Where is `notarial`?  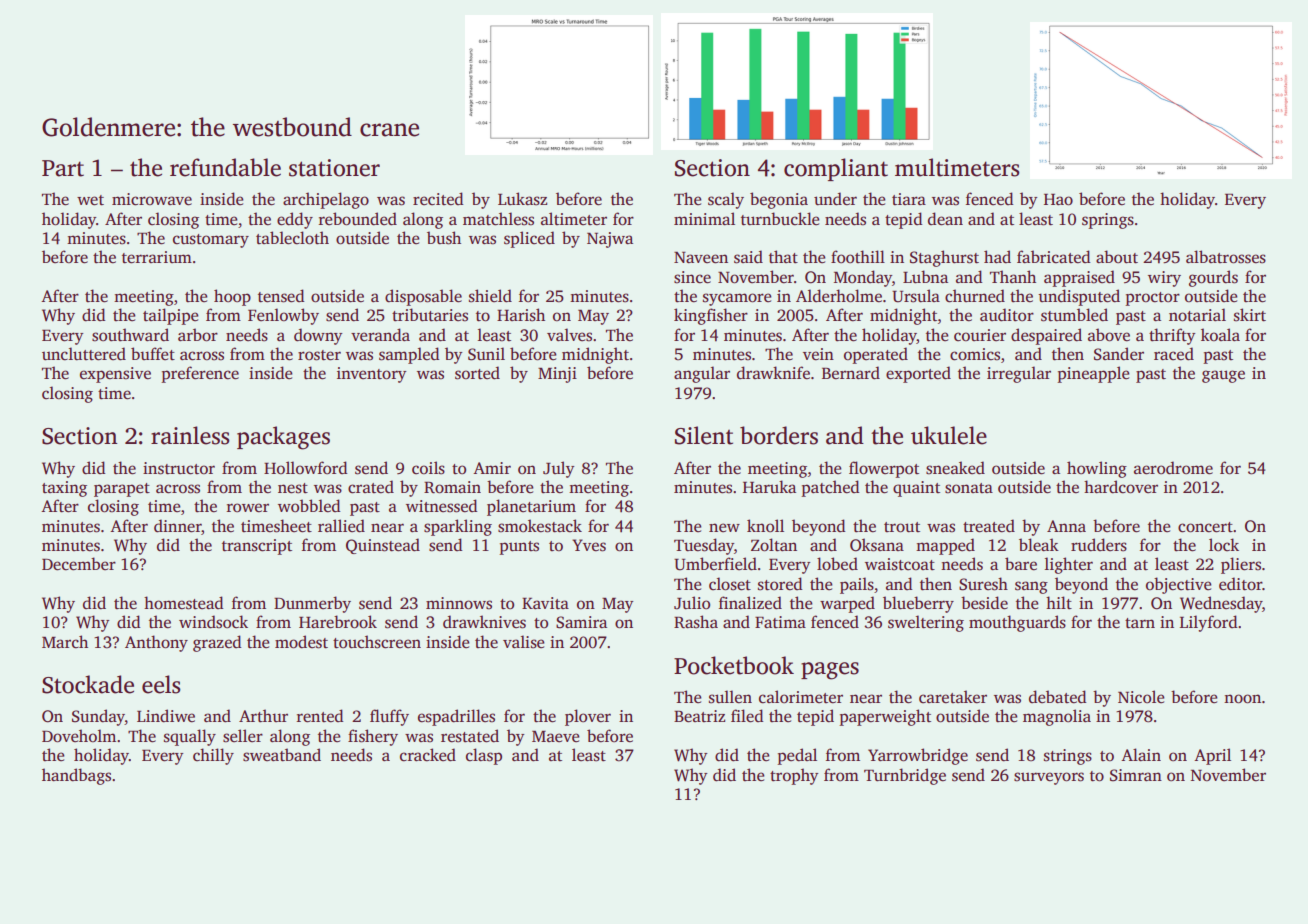 notarial is located at coordinates (1197, 315).
